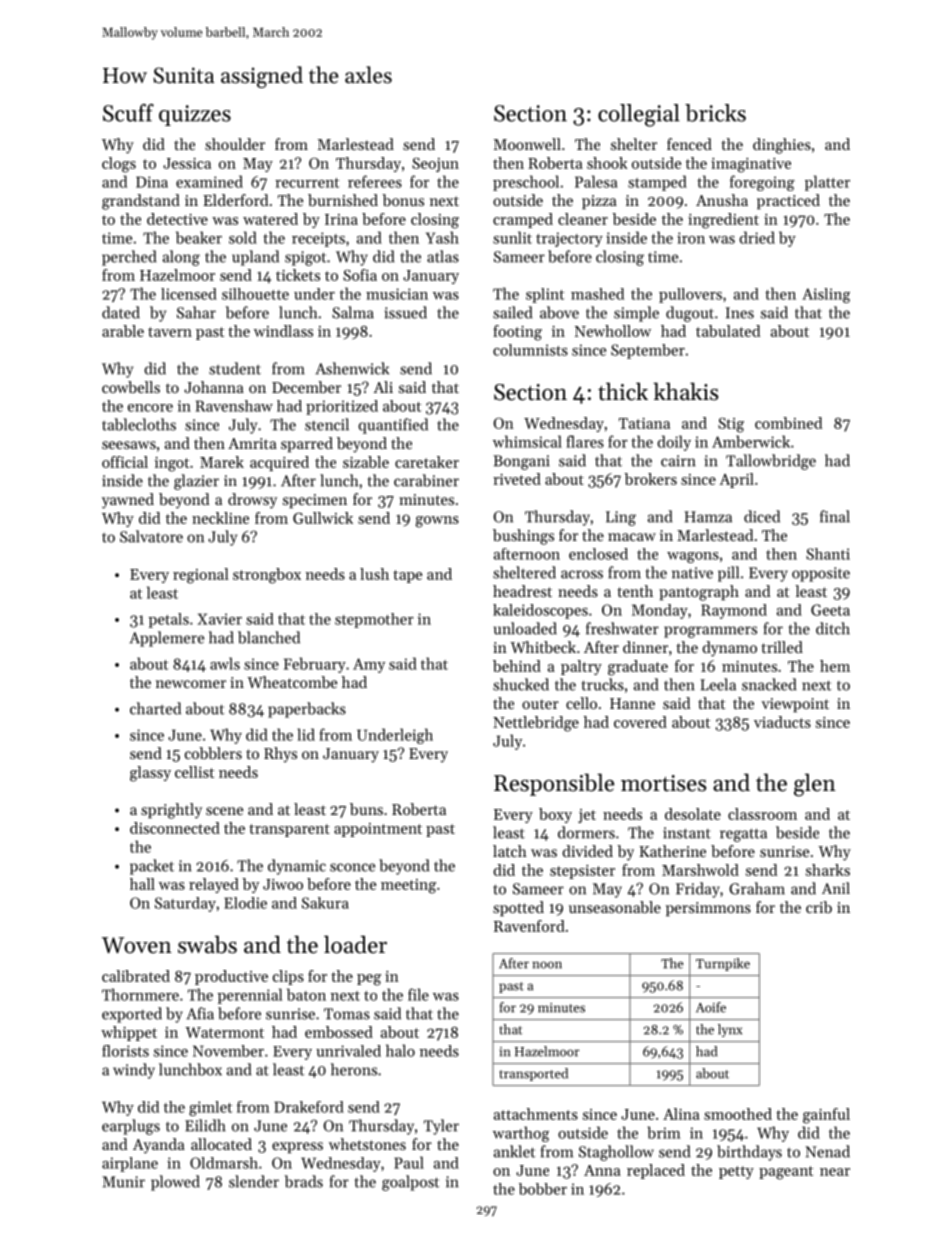 This screenshot has width=952, height=1233. I want to click on viaducts, so click(782, 722).
